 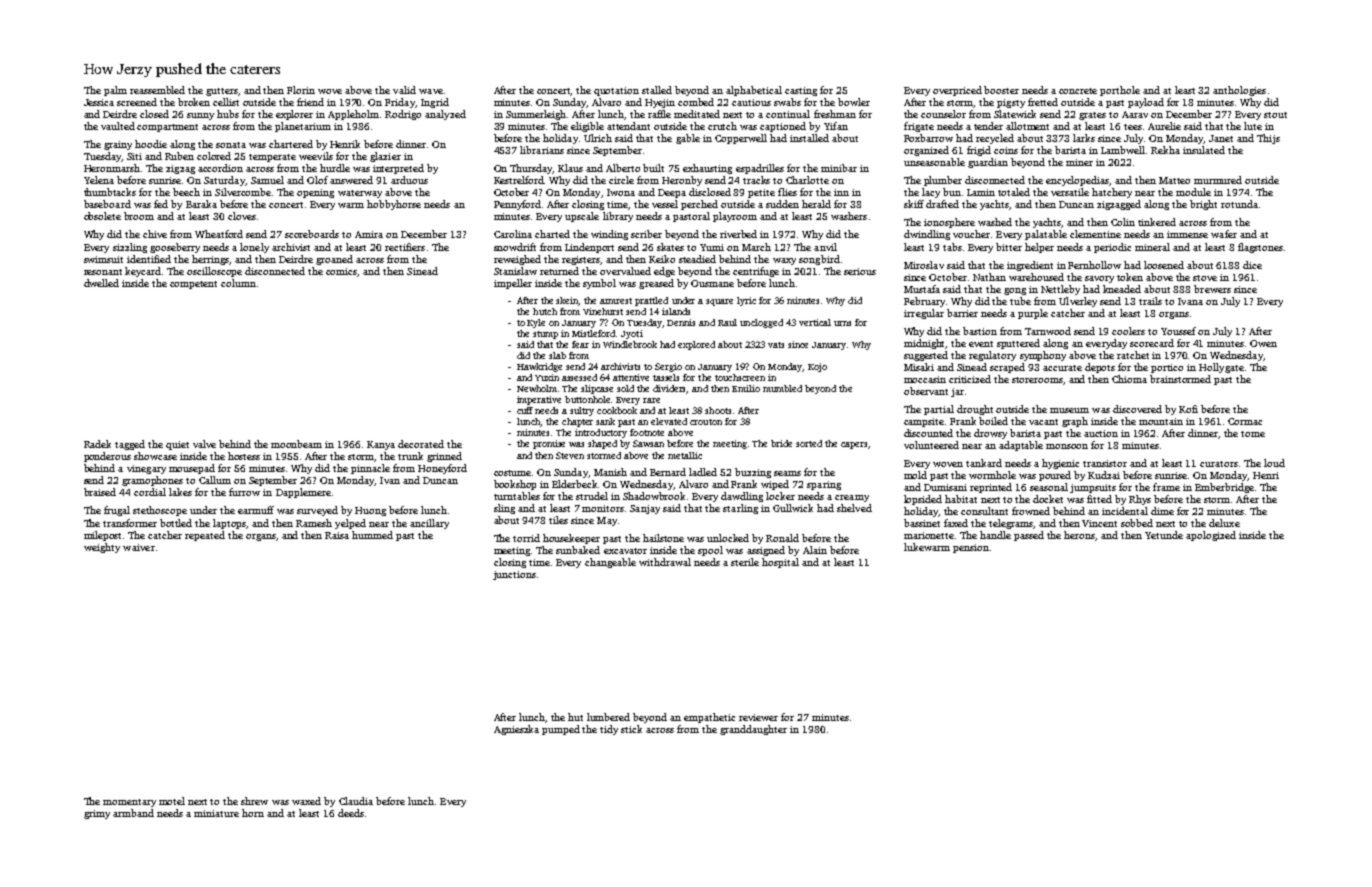 I want to click on Thijs, so click(x=1268, y=139).
